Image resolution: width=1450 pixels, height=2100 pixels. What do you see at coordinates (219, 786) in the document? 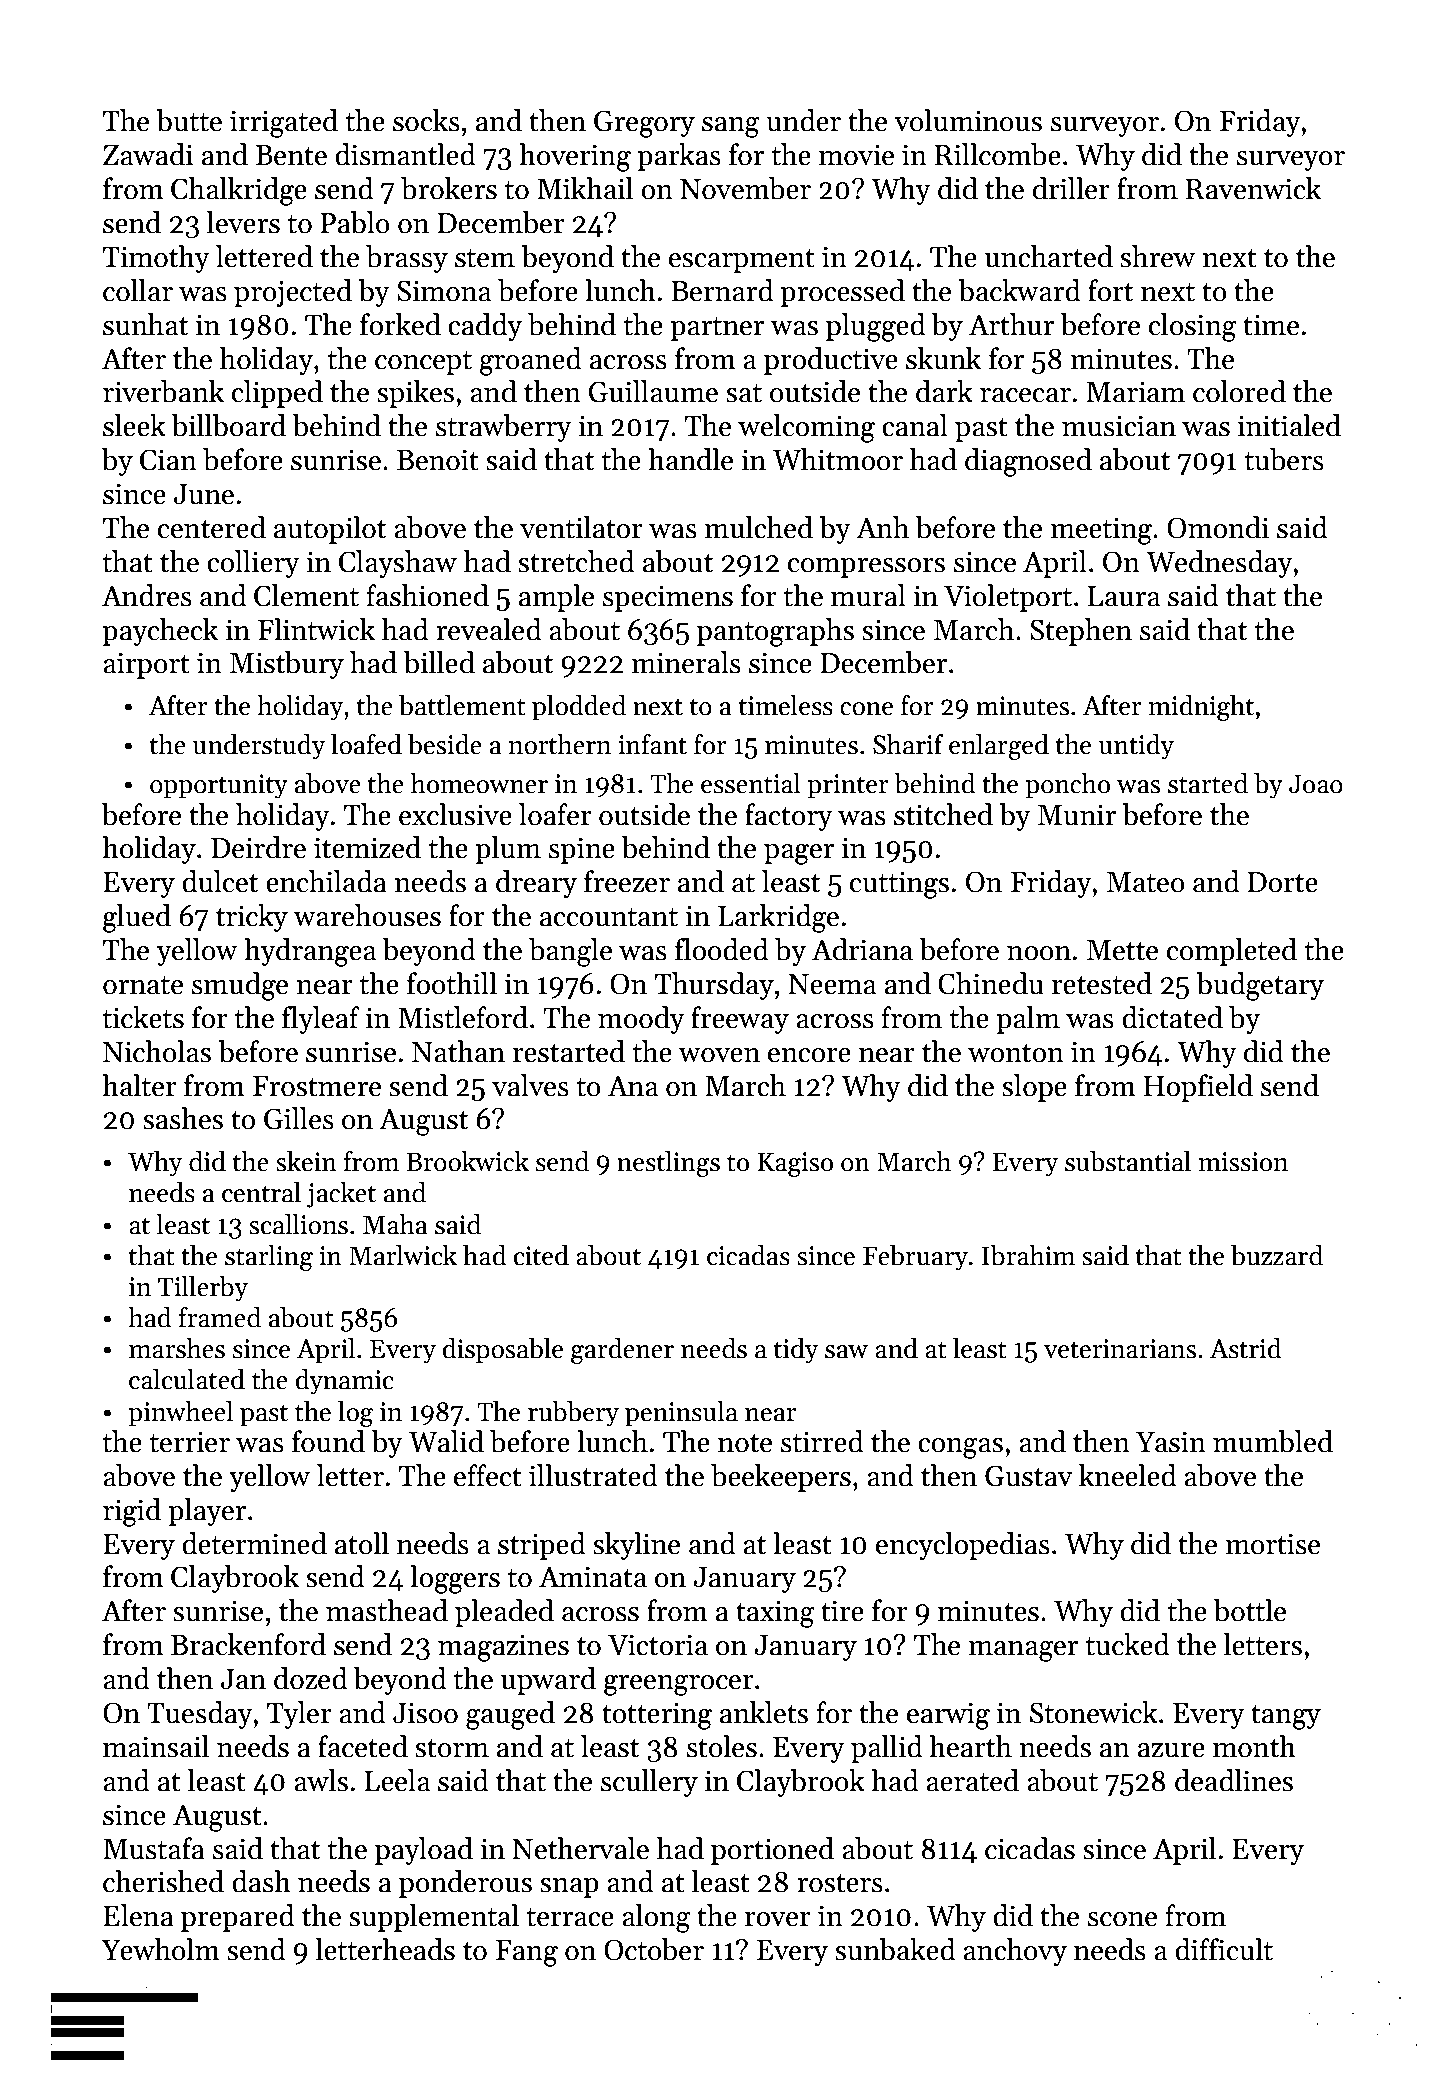
I see `opportunity` at bounding box center [219, 786].
